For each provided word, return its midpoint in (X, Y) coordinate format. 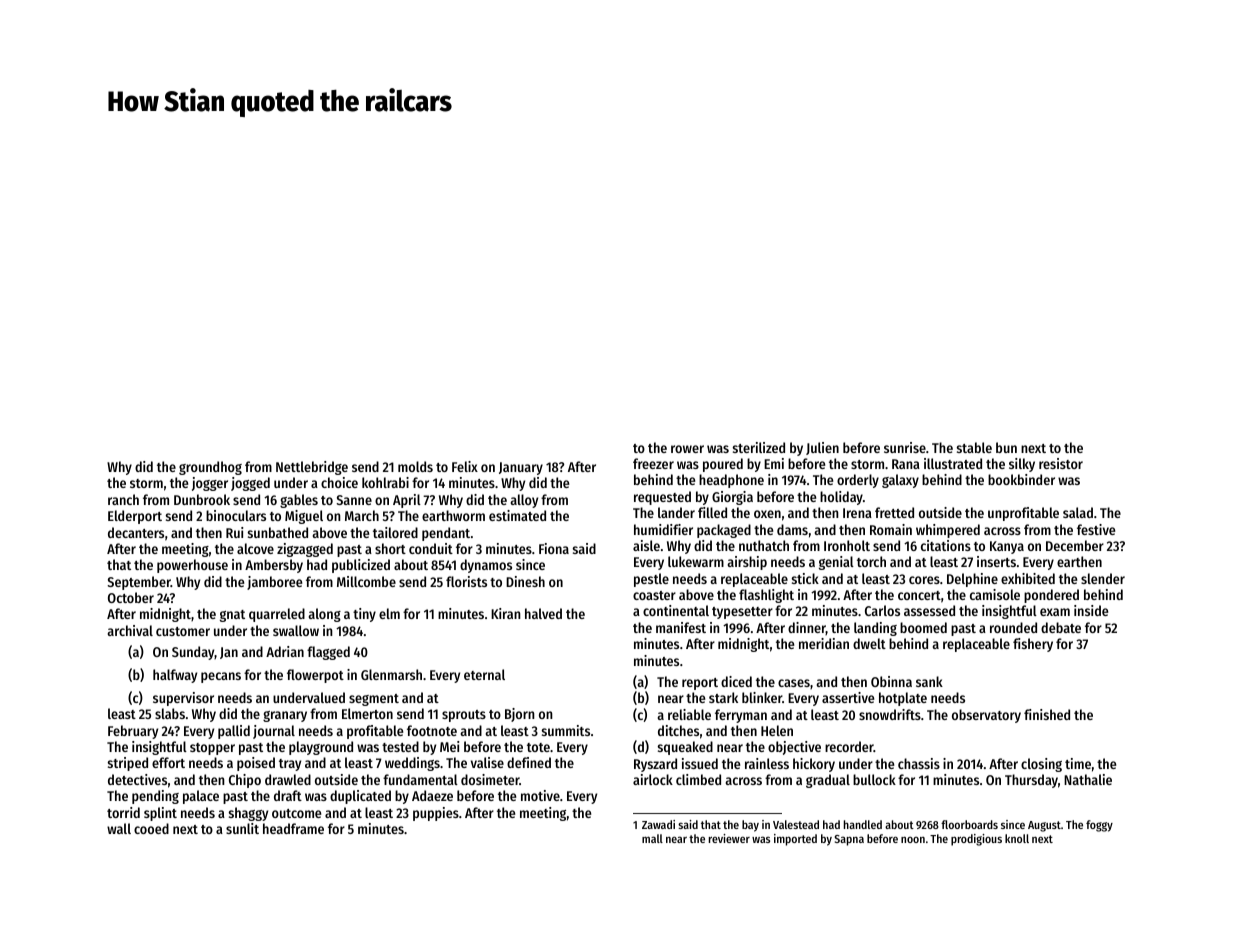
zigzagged (305, 550)
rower (687, 449)
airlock (653, 779)
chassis (919, 763)
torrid (123, 812)
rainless (767, 763)
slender (1103, 578)
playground (321, 748)
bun (1006, 447)
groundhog (210, 468)
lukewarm (696, 561)
